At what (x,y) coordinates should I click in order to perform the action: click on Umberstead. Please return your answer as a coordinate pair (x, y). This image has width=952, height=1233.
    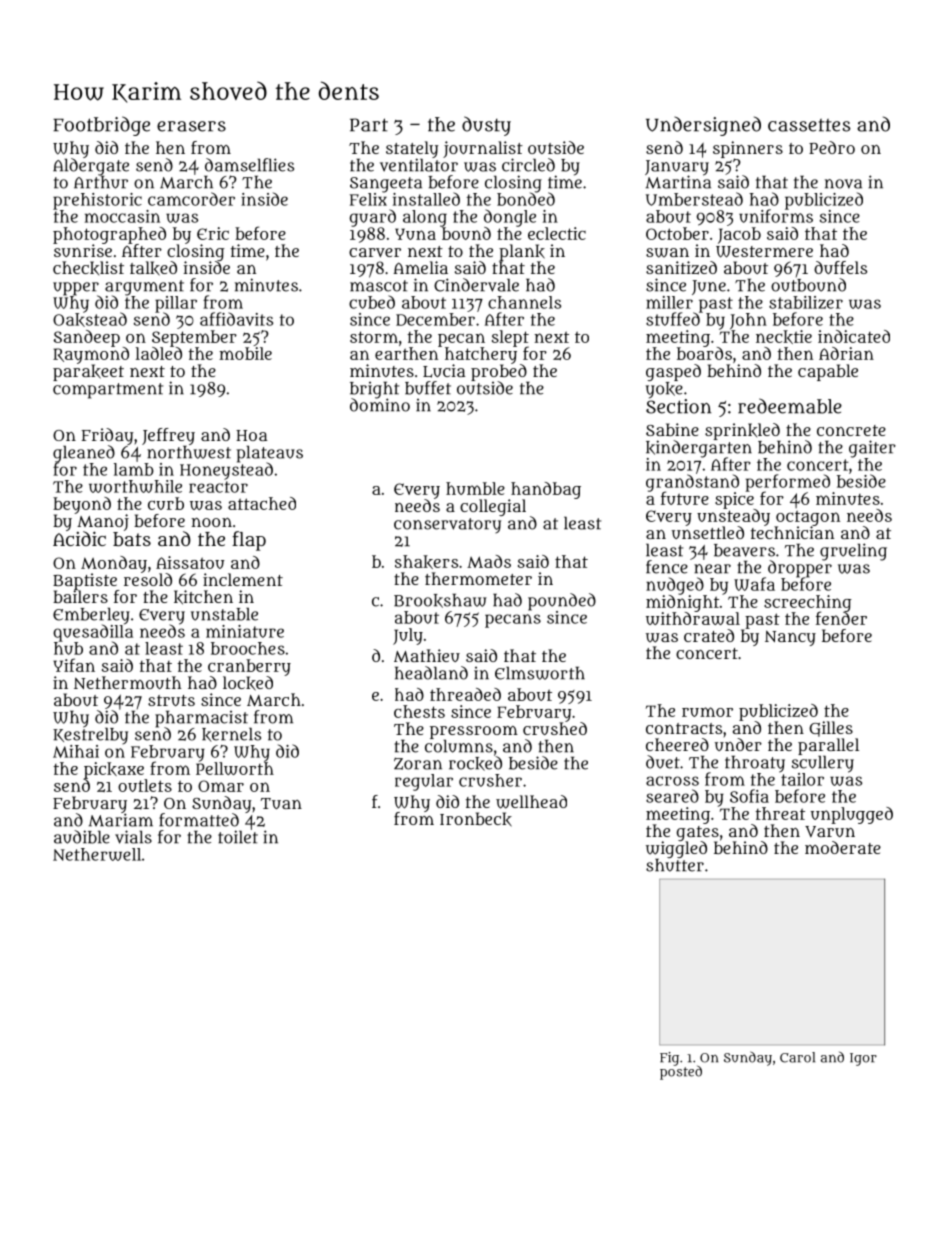
    Looking at the image, I should click on (694, 199).
